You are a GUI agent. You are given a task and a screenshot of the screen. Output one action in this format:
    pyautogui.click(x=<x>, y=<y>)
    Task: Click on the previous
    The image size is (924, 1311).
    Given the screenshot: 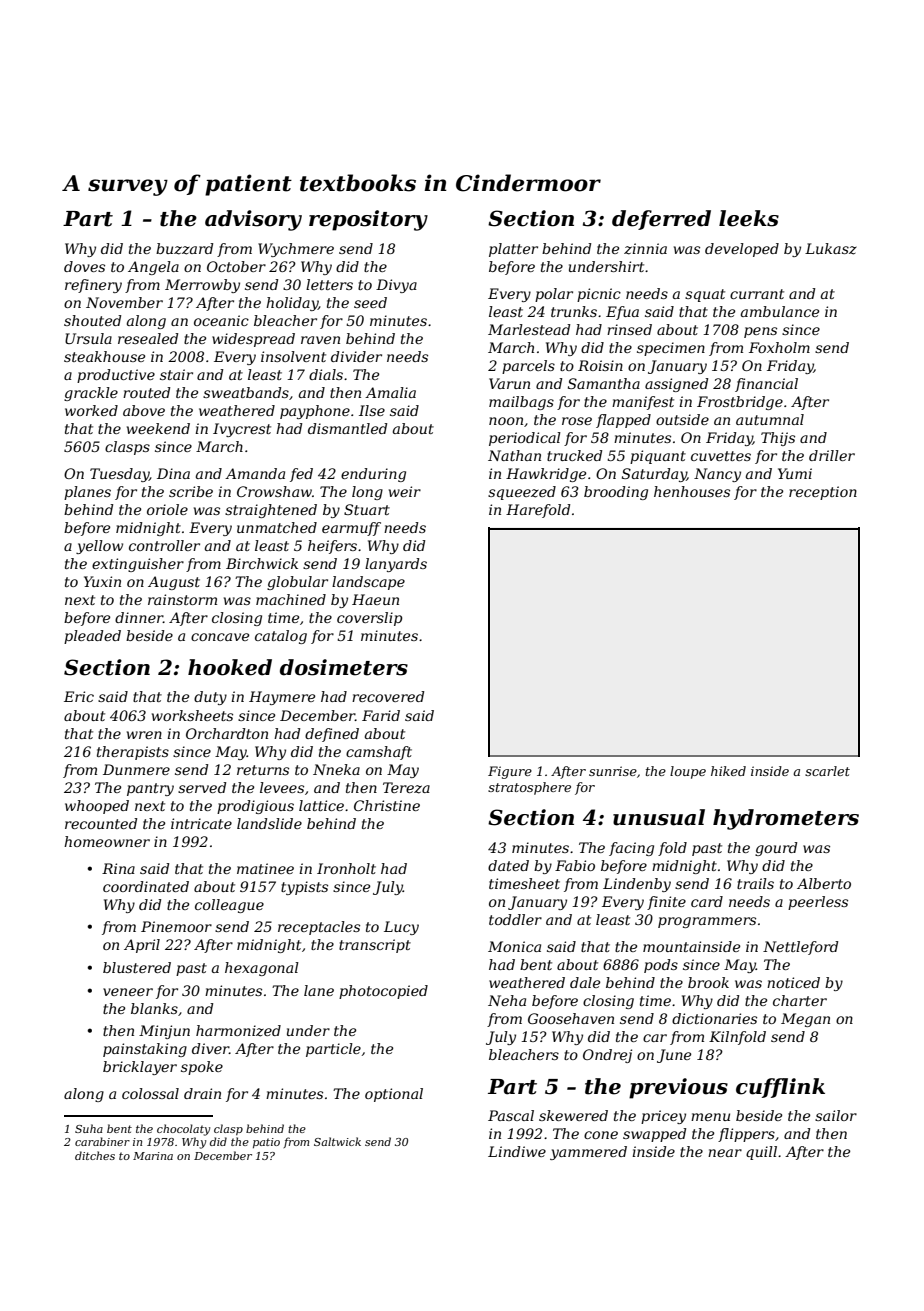 What is the action you would take?
    pyautogui.click(x=678, y=1088)
